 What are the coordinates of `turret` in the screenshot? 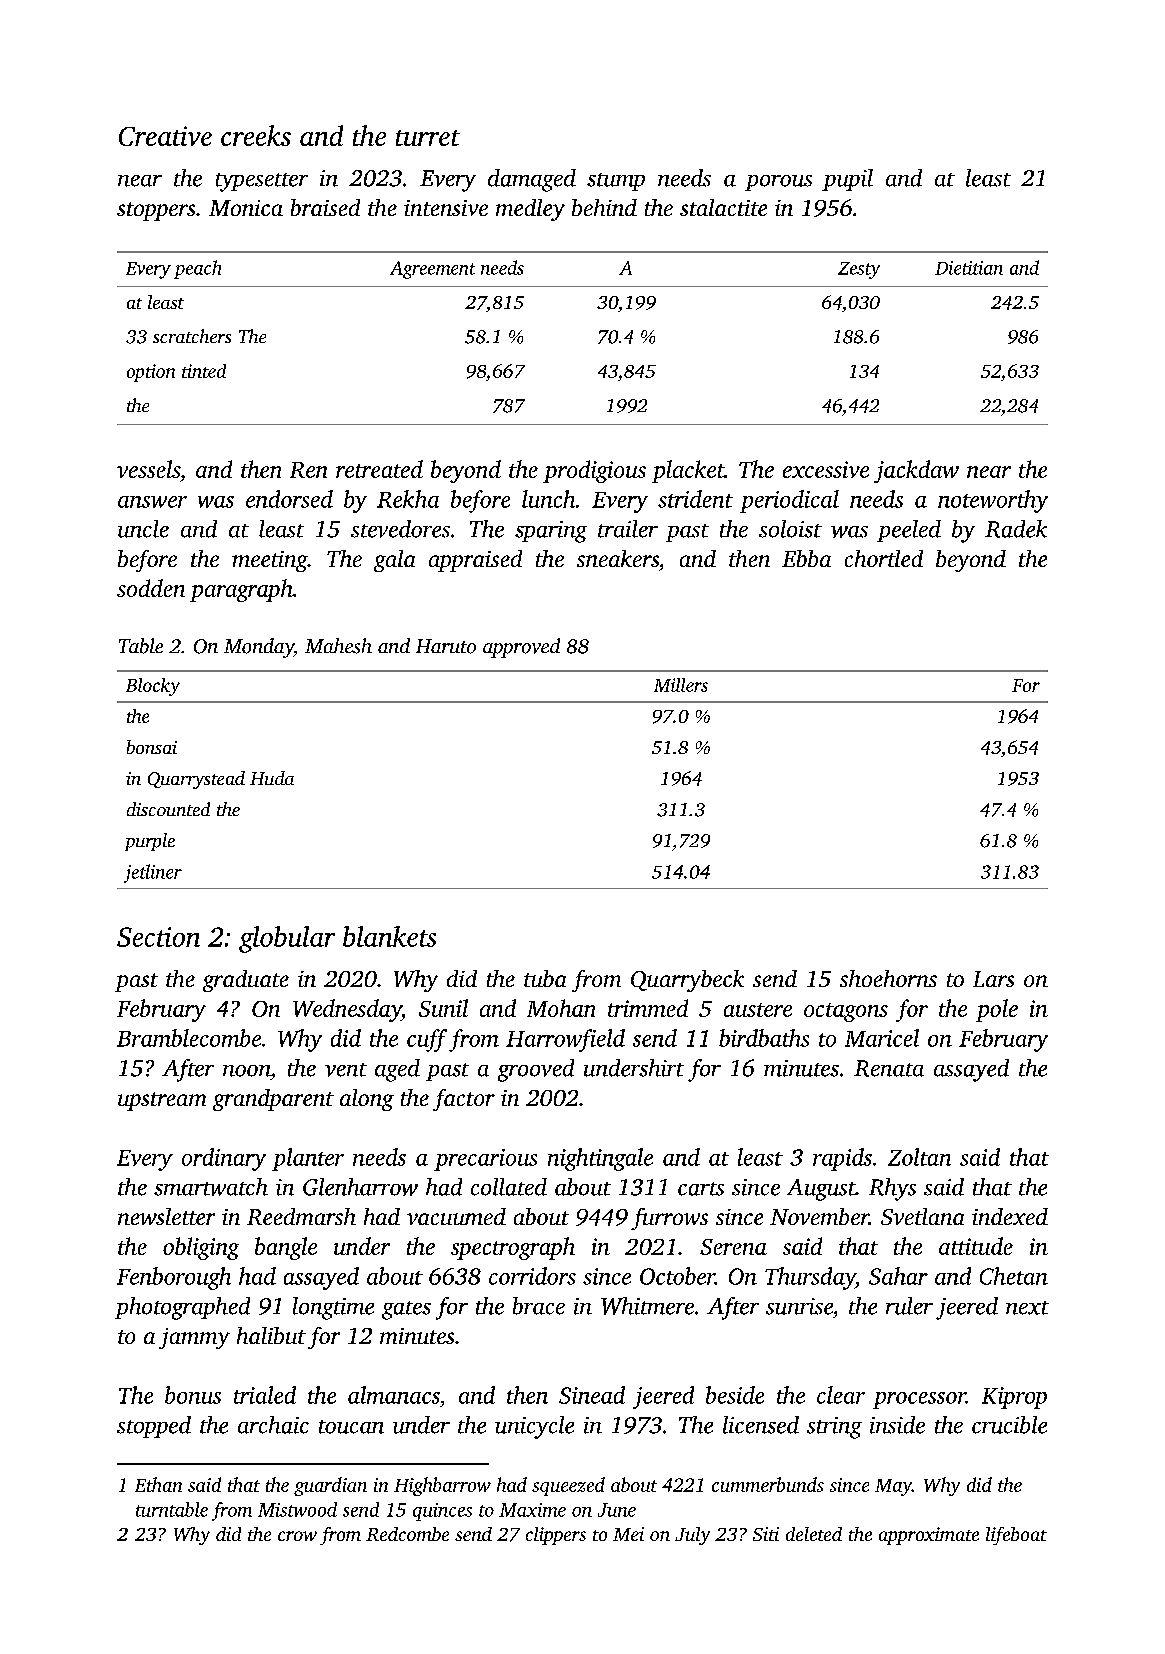 It's located at (428, 138).
